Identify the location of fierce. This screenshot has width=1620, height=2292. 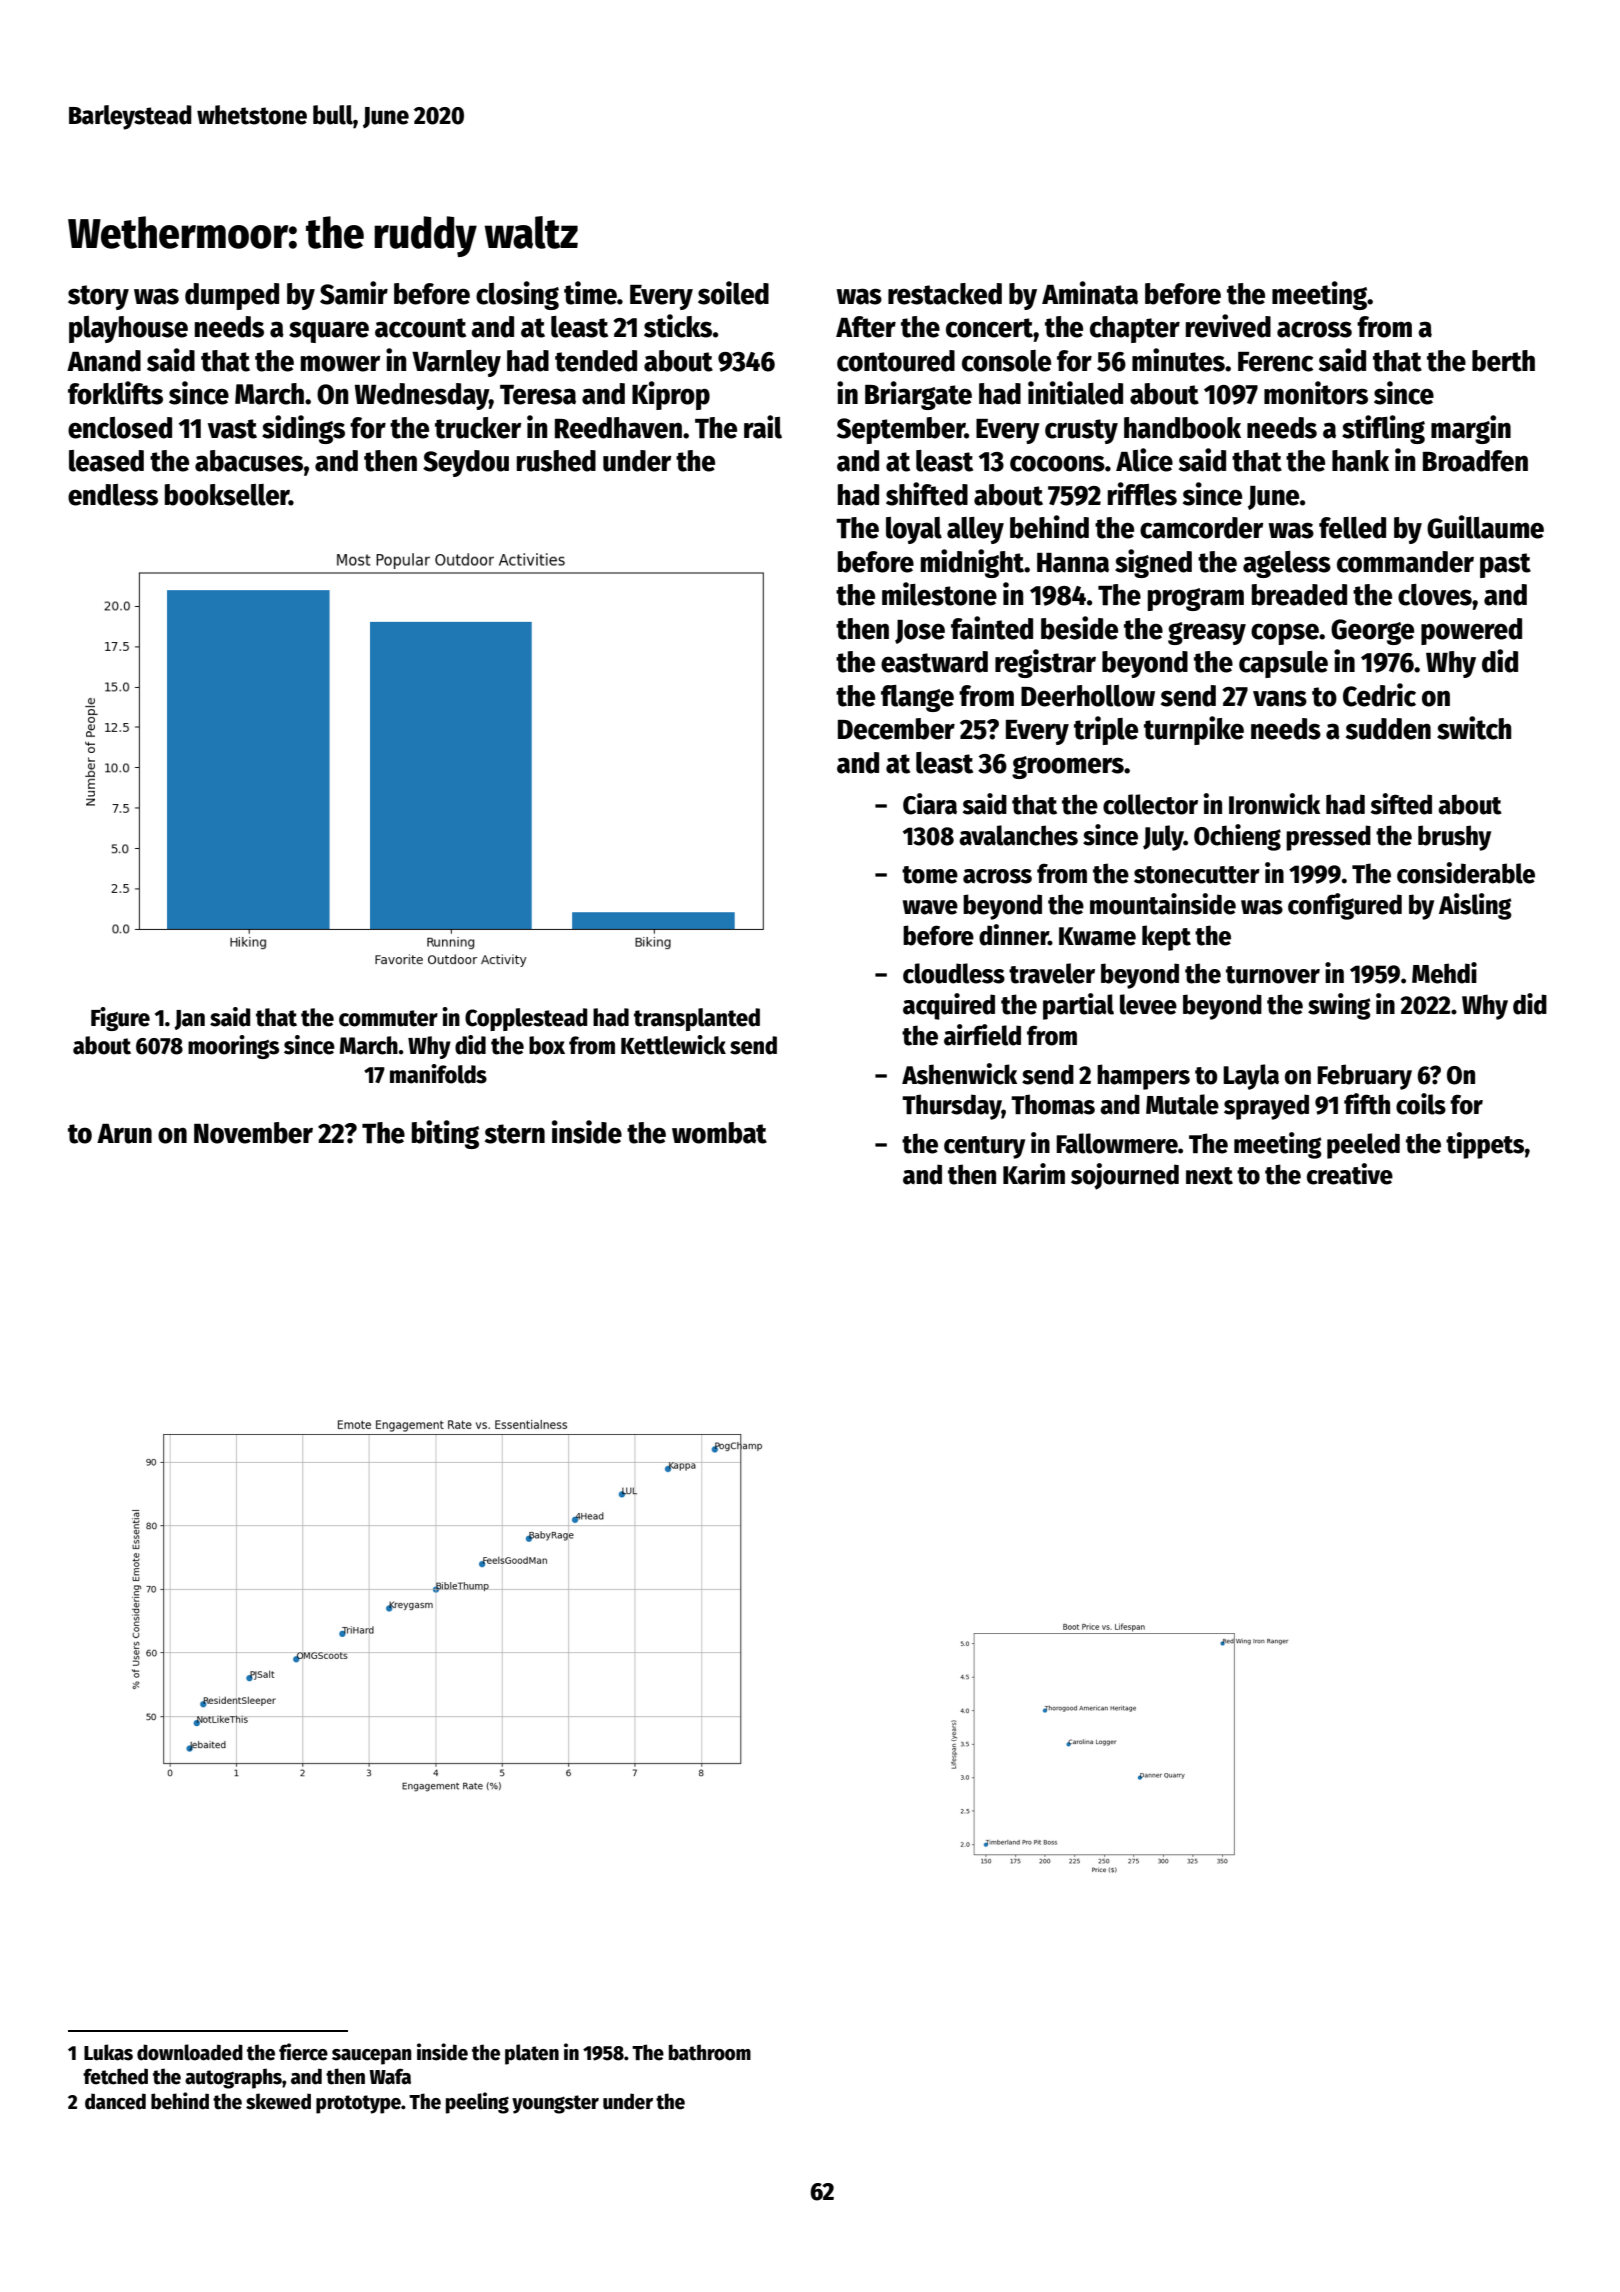
(303, 2052).
